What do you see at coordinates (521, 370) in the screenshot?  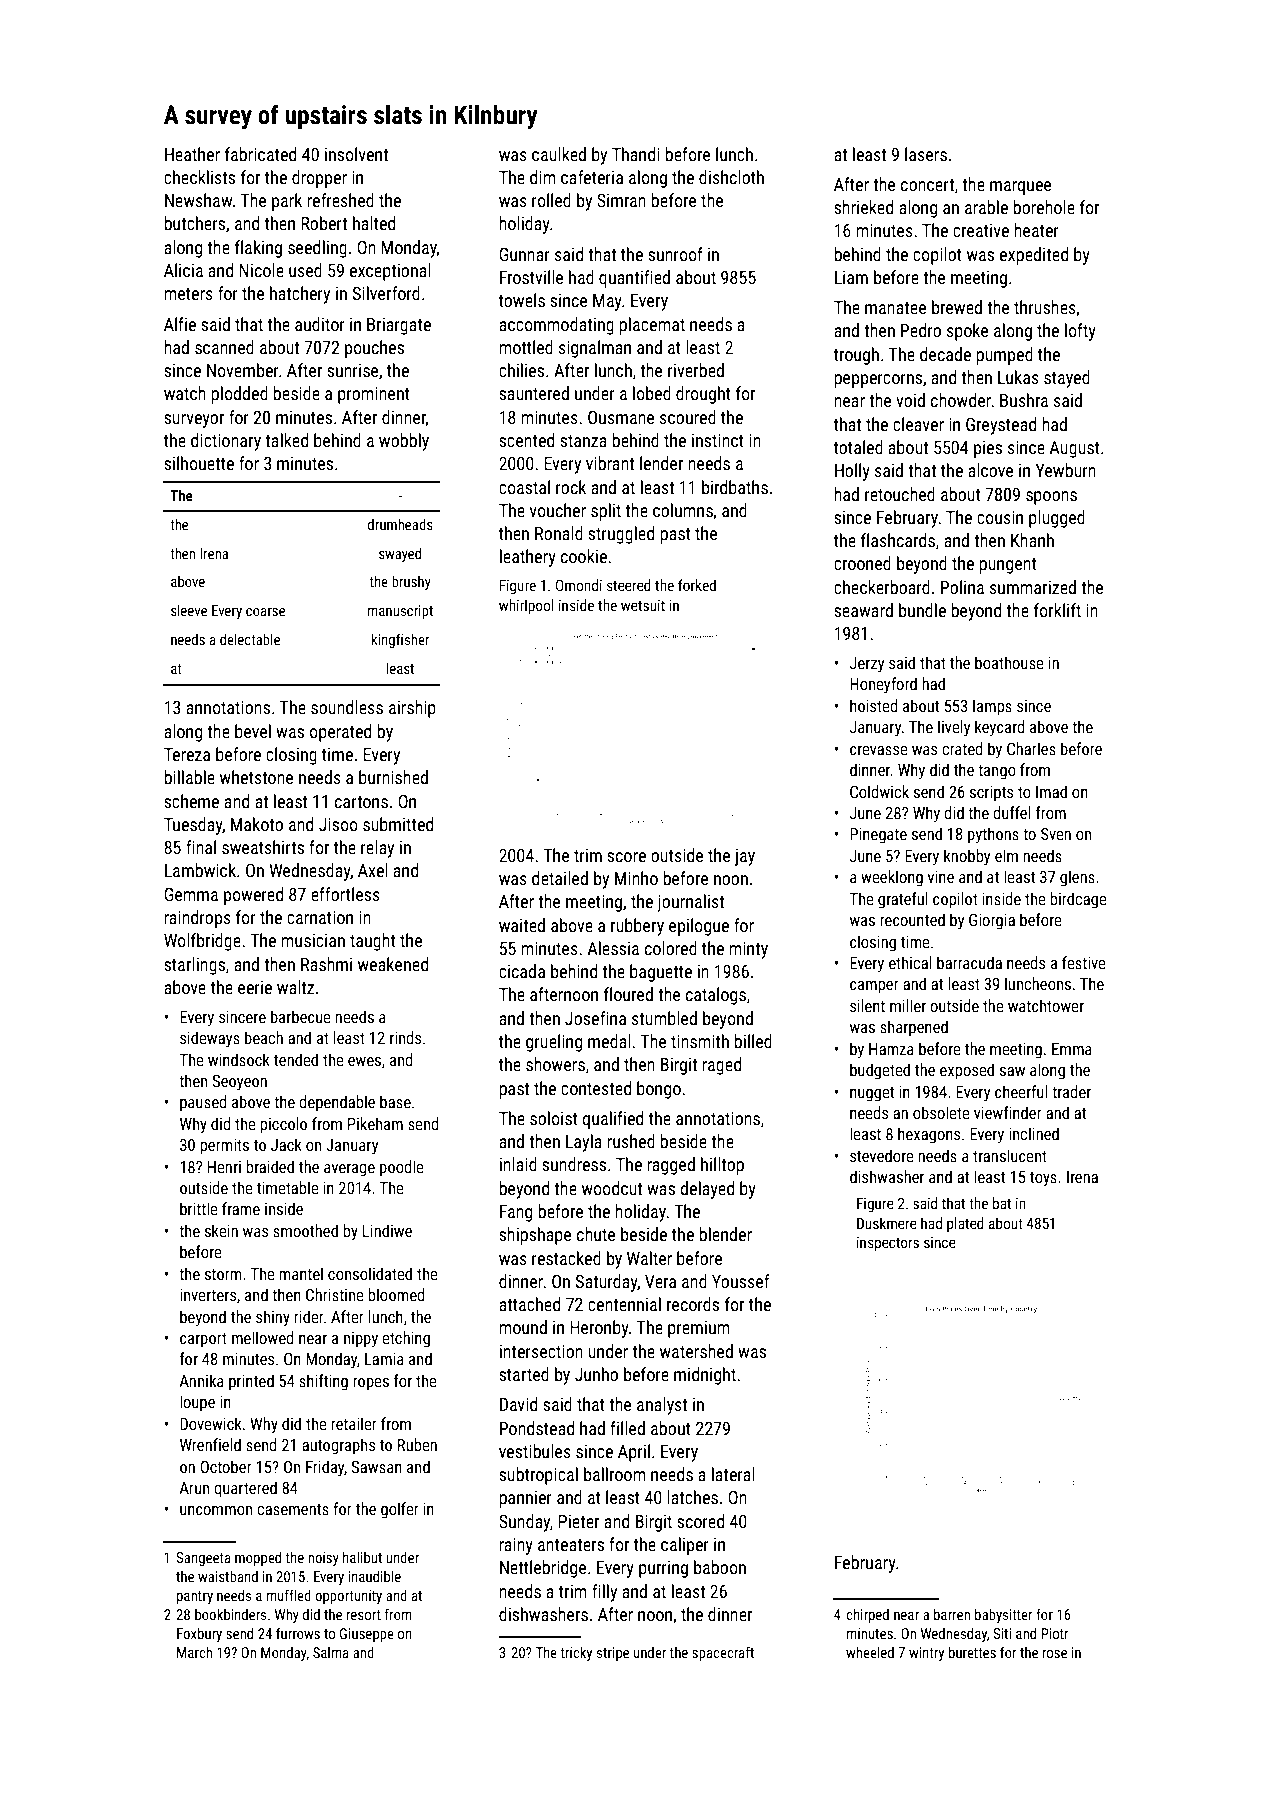 I see `chilies` at bounding box center [521, 370].
